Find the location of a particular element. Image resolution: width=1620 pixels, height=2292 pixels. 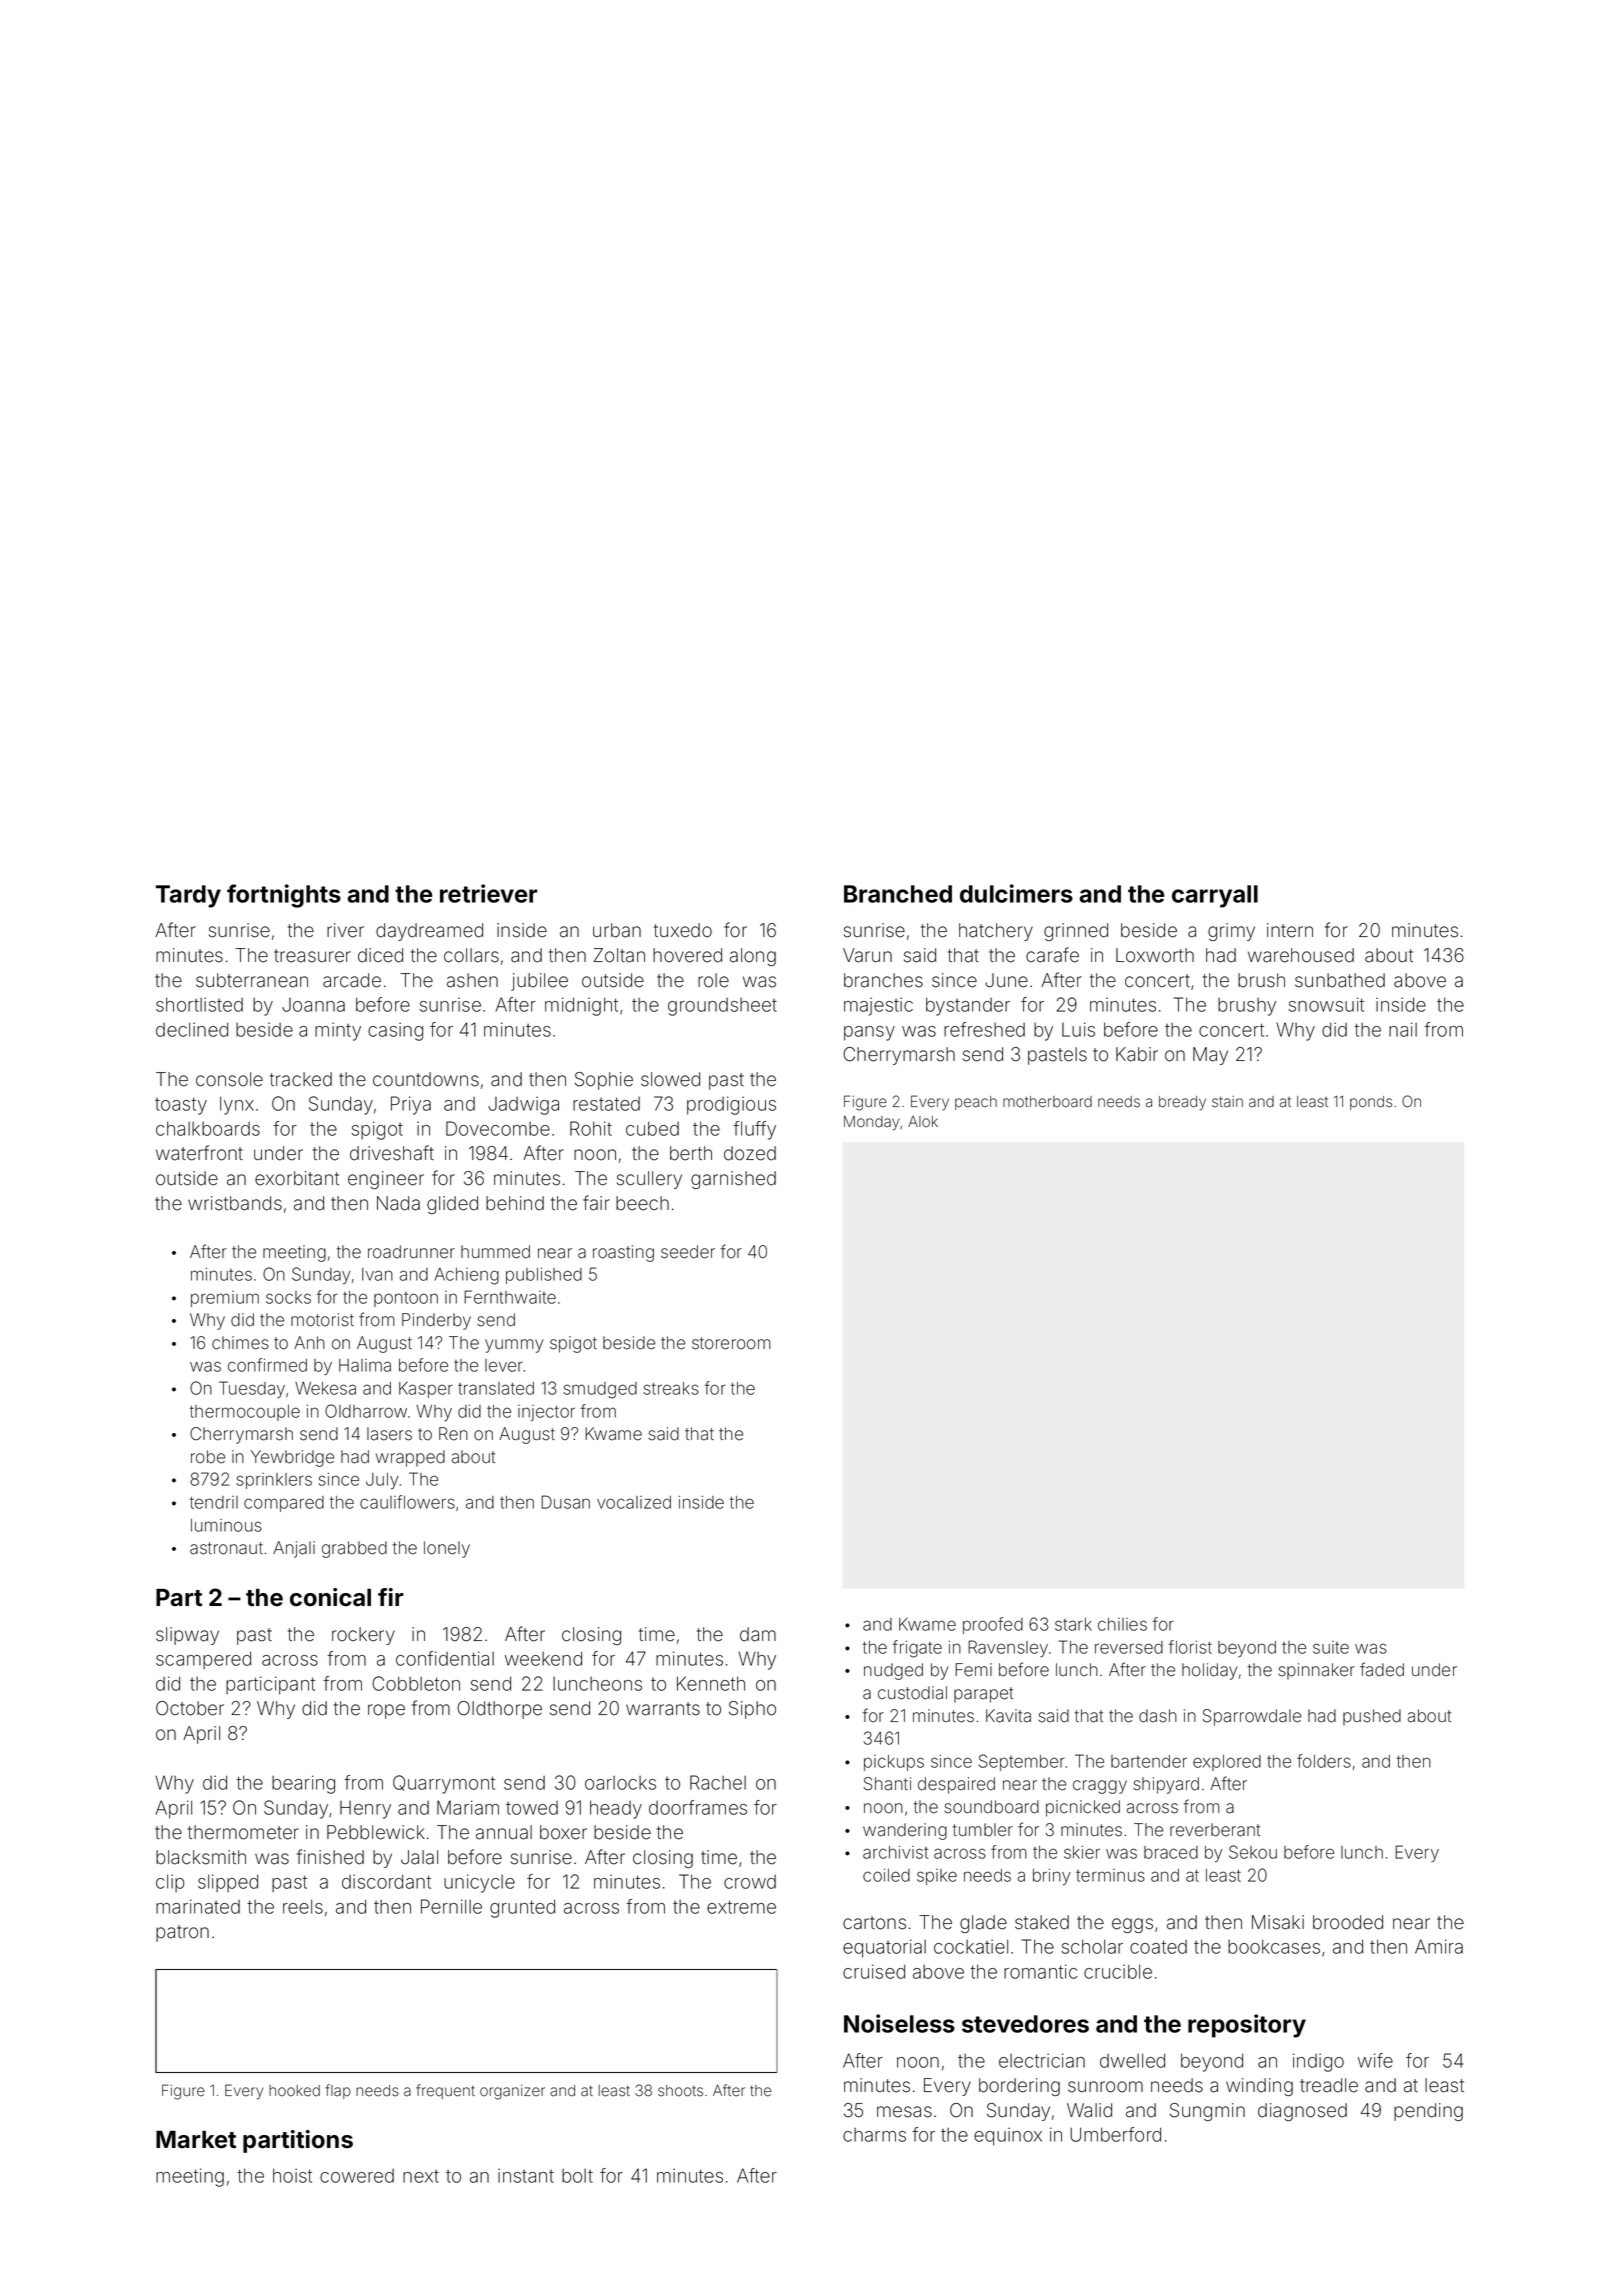

Branched is located at coordinates (898, 894).
